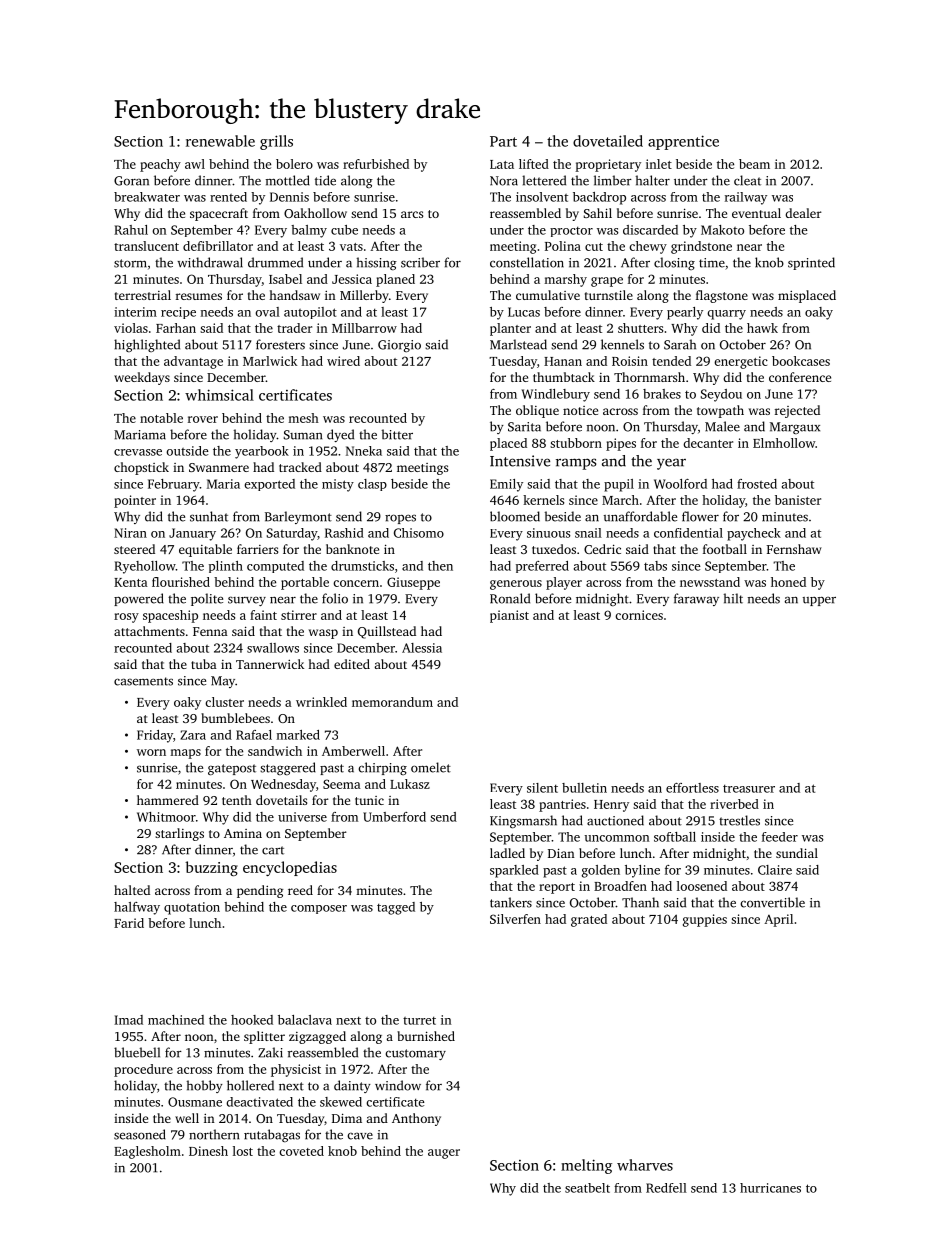 The width and height of the document is (952, 1233). Describe the element at coordinates (303, 435) in the document. I see `Suman` at that location.
